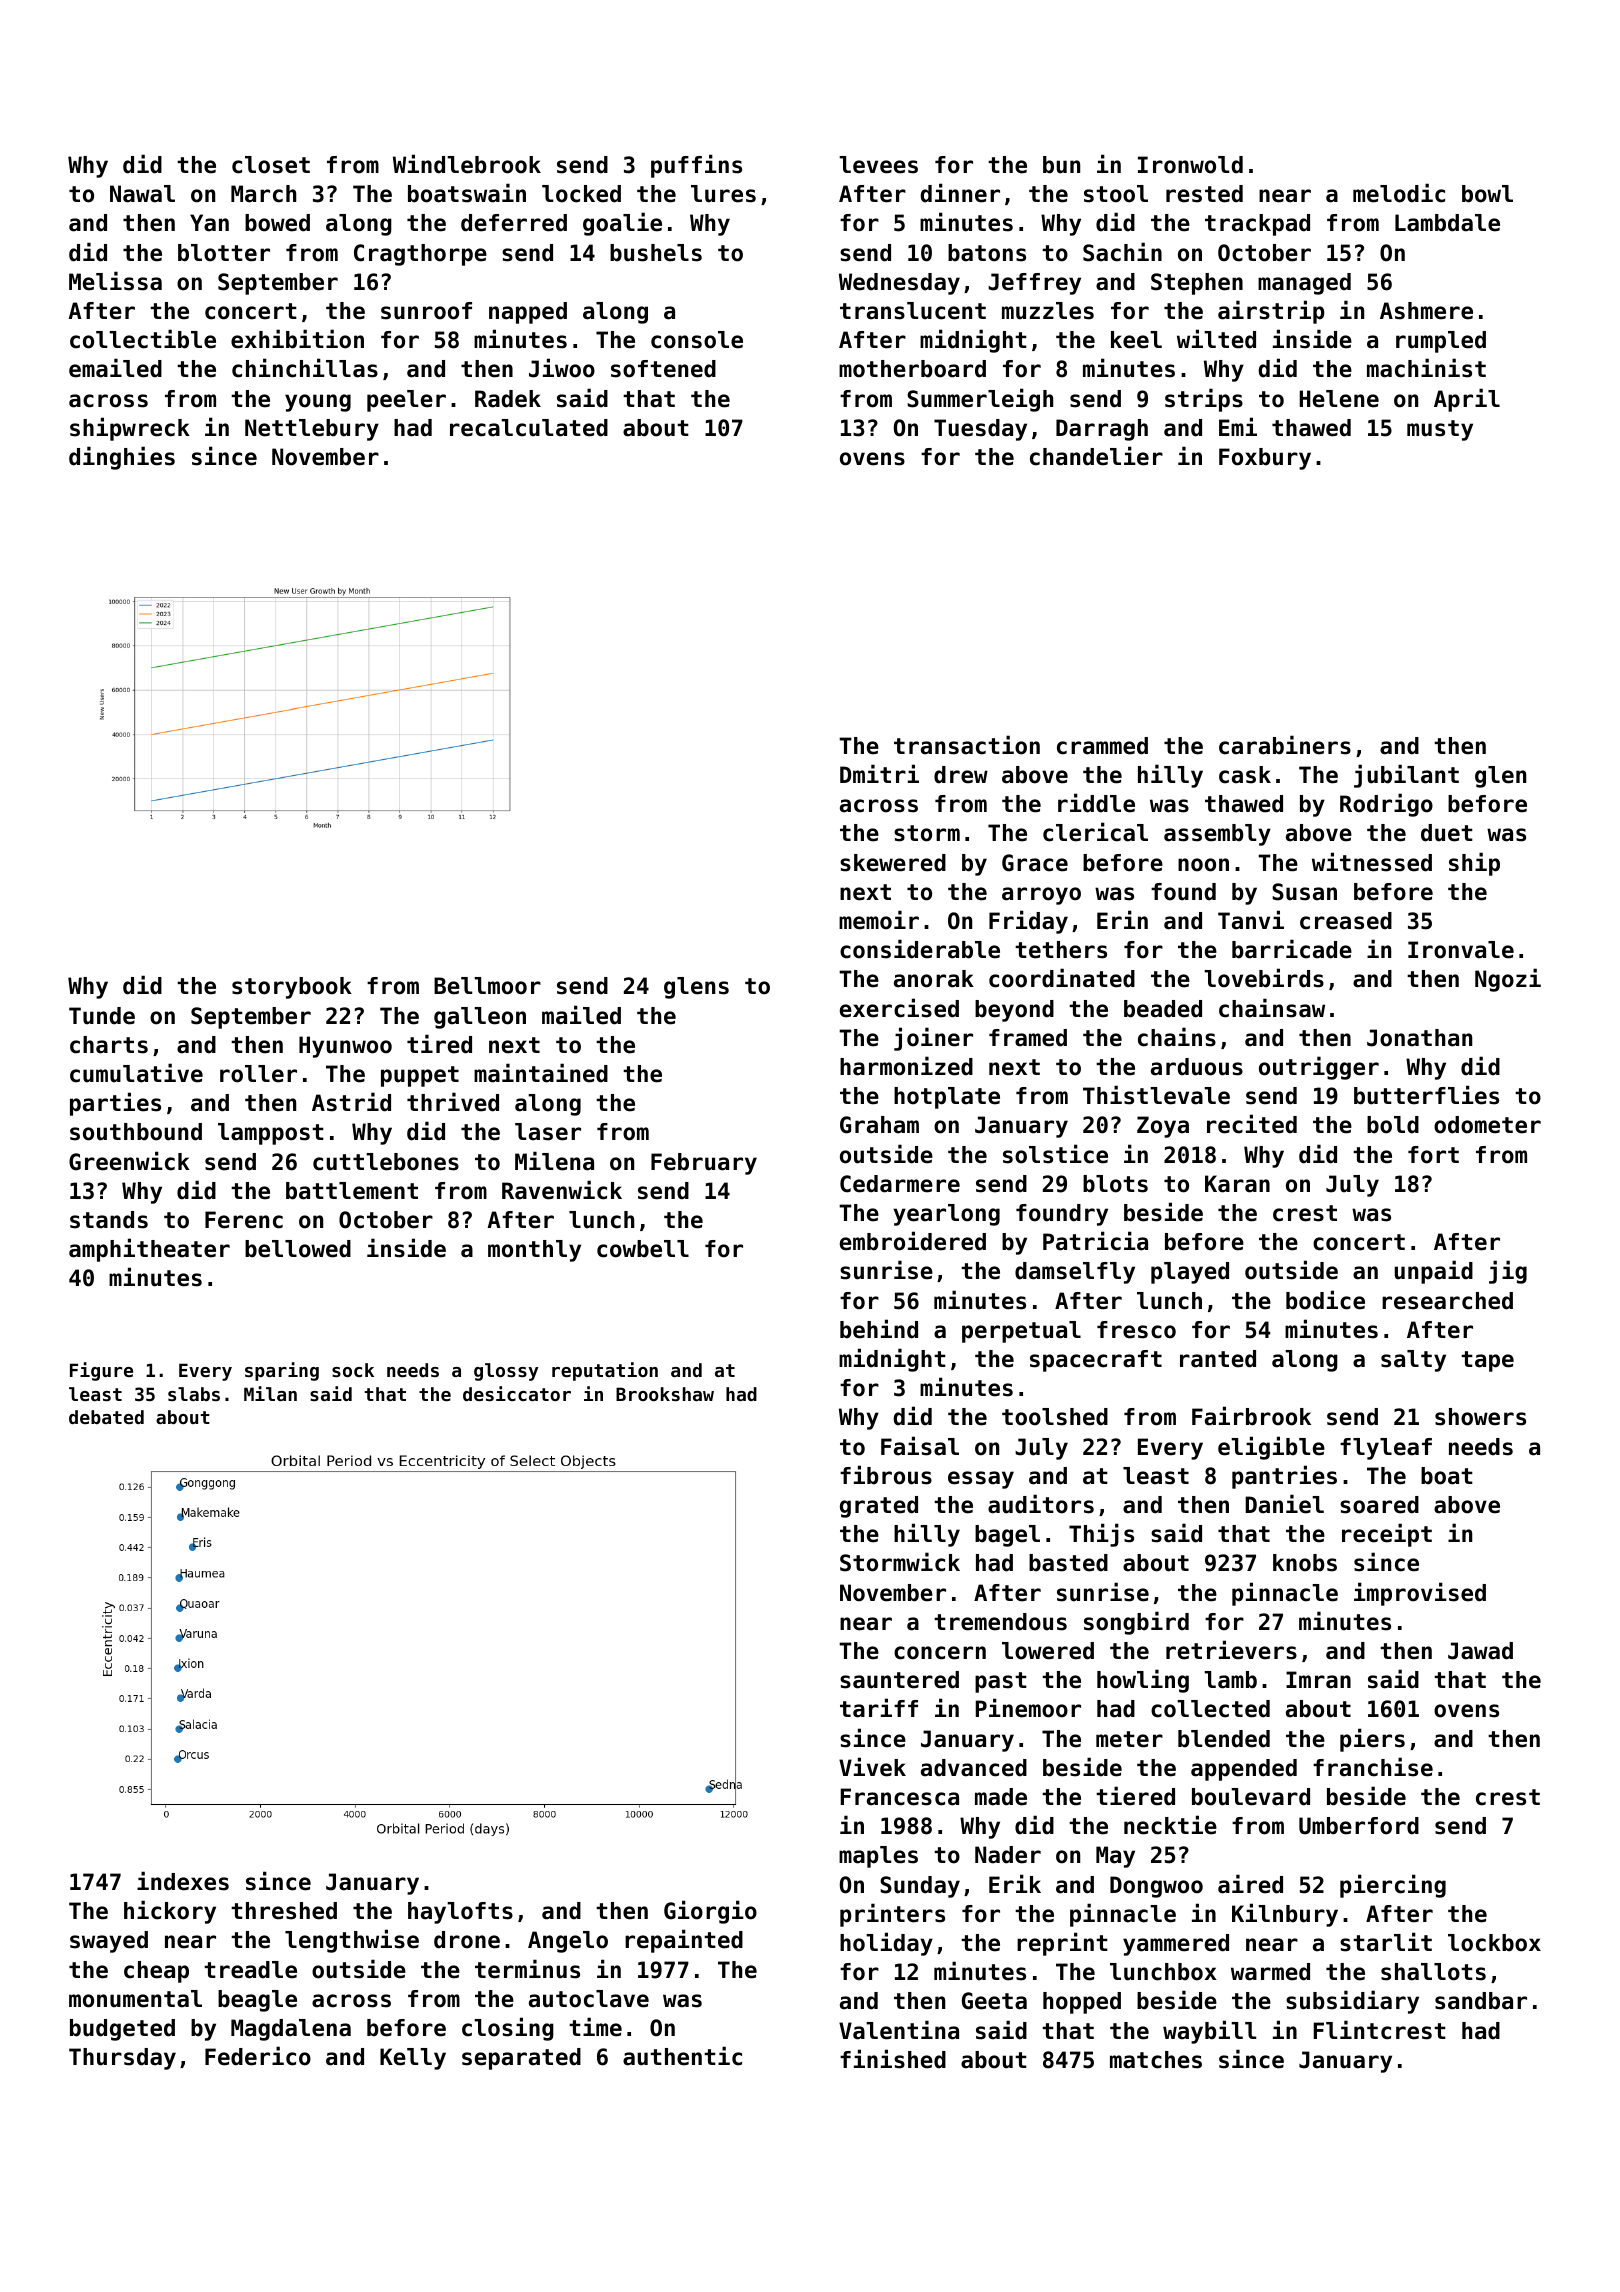  Describe the element at coordinates (106, 1417) in the screenshot. I see `debated` at that location.
